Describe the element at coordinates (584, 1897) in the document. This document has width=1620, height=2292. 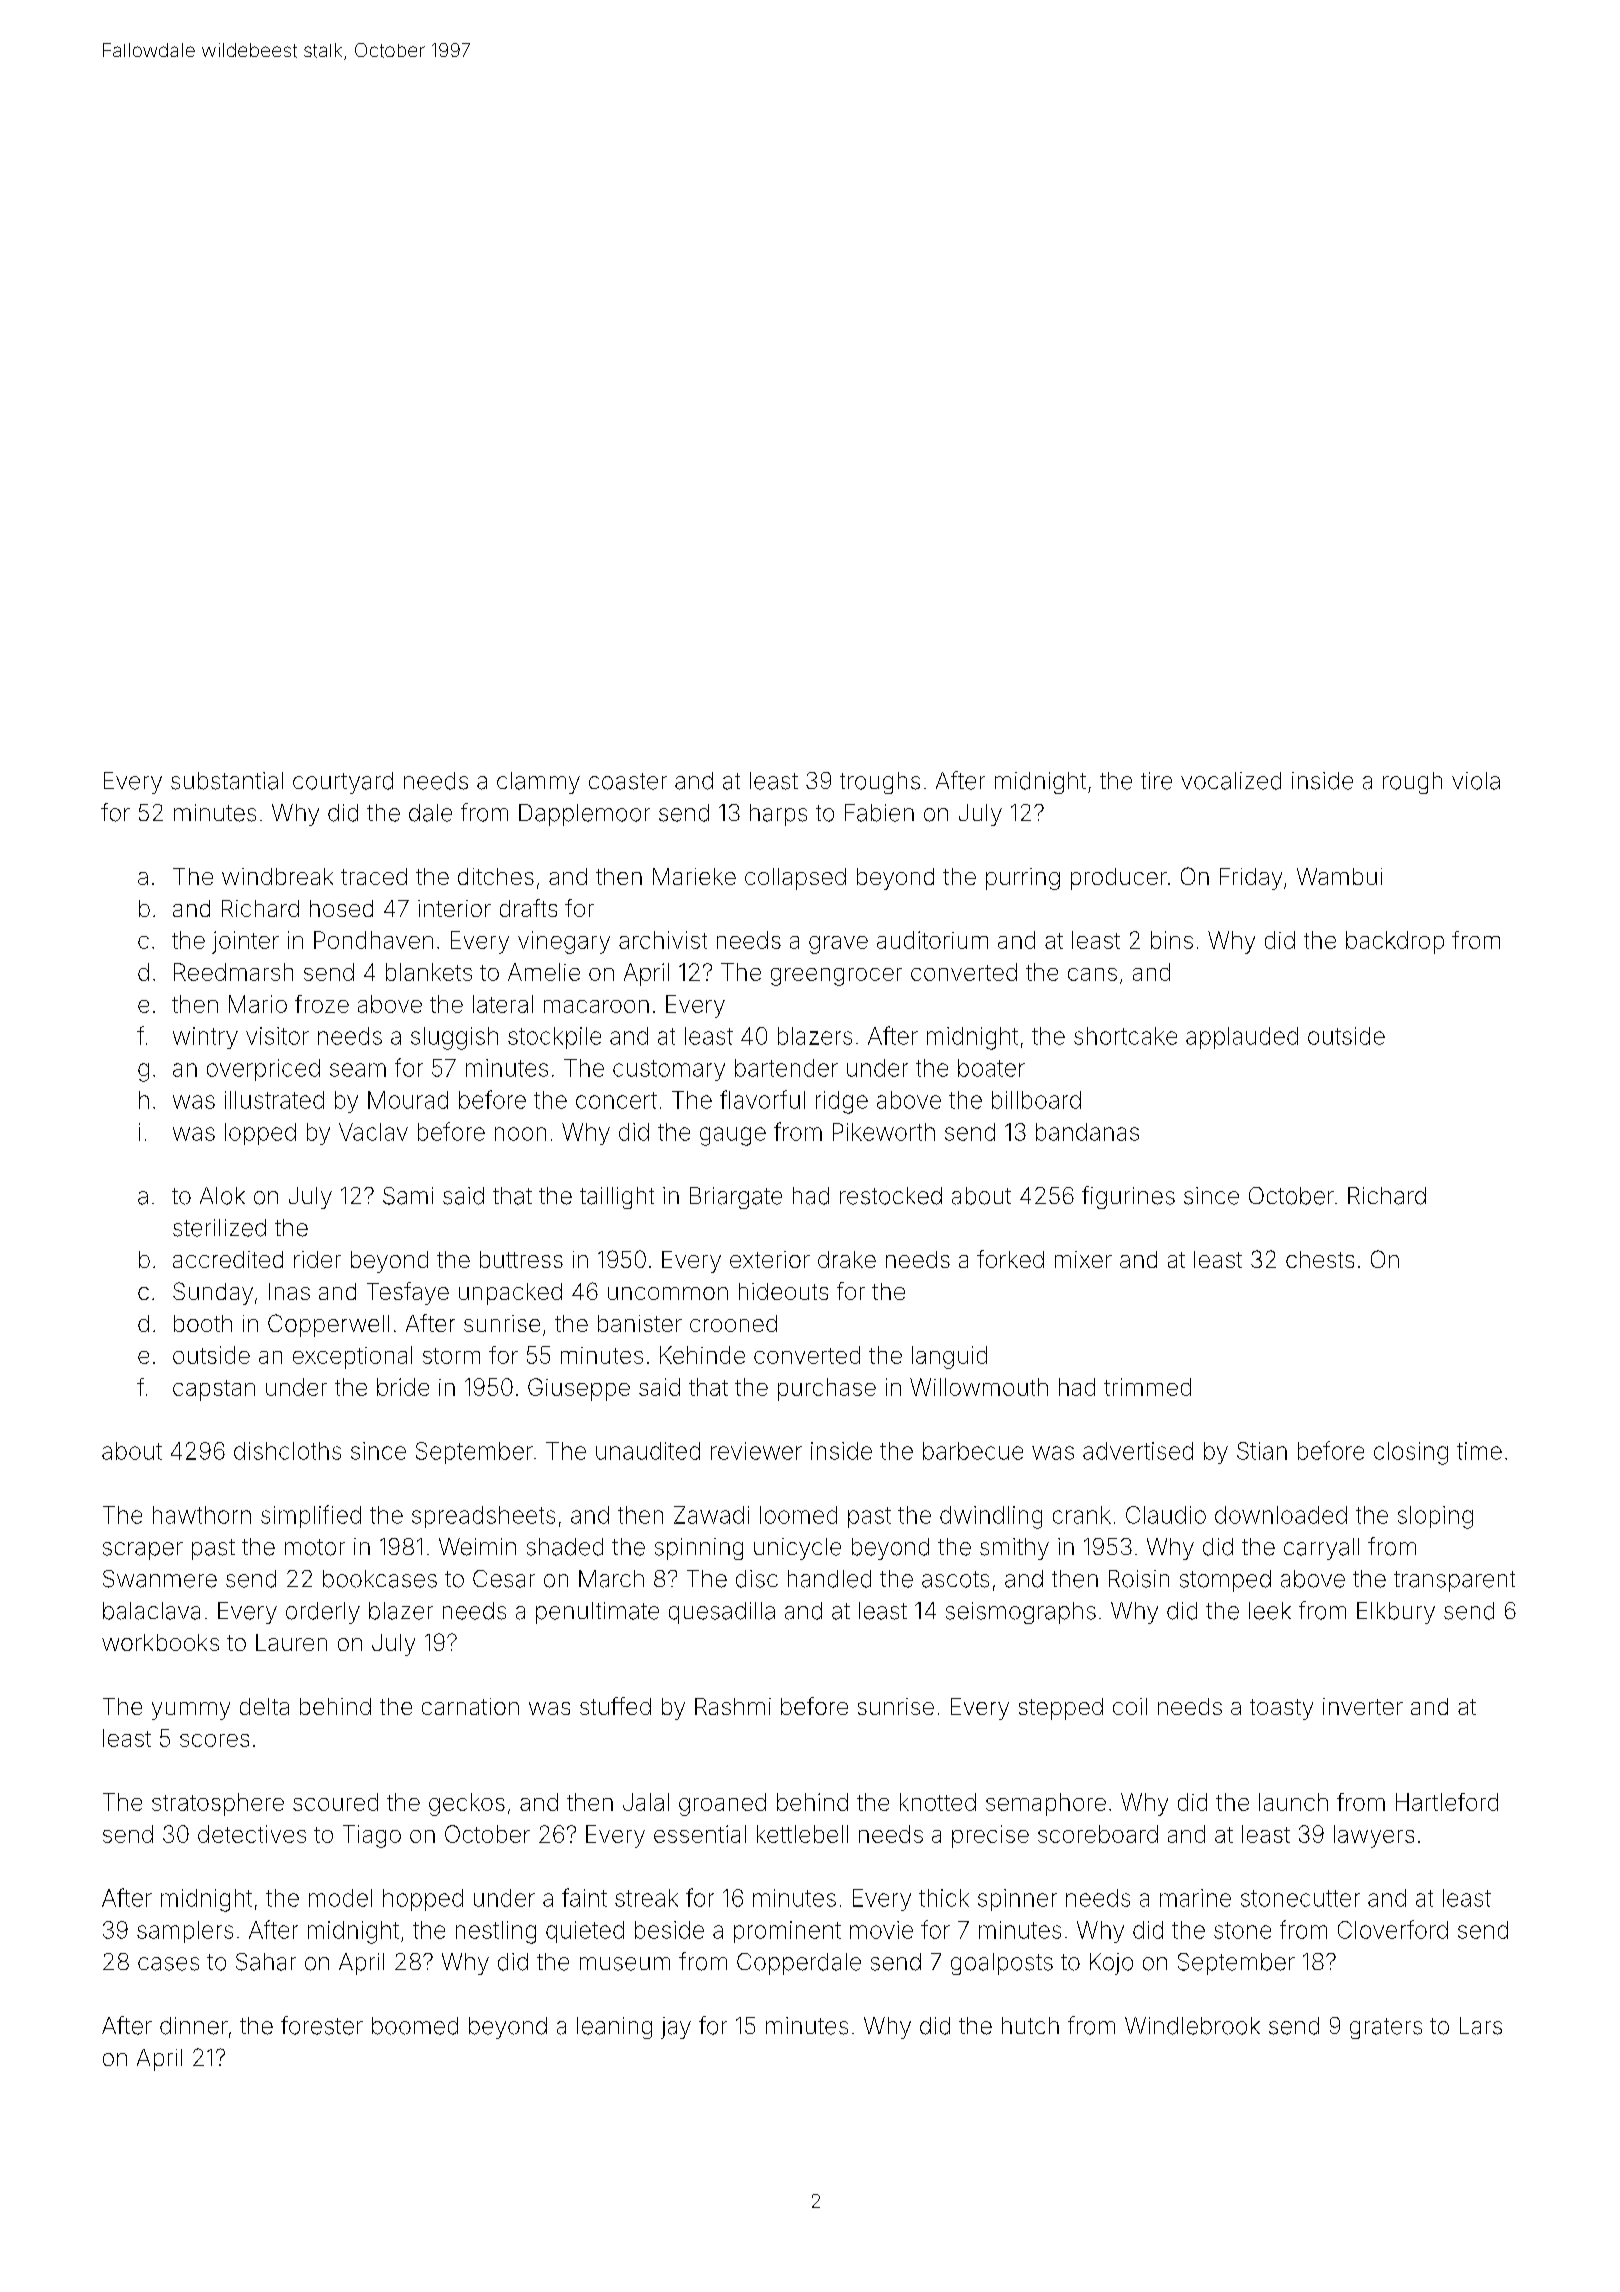
I see `faint` at that location.
